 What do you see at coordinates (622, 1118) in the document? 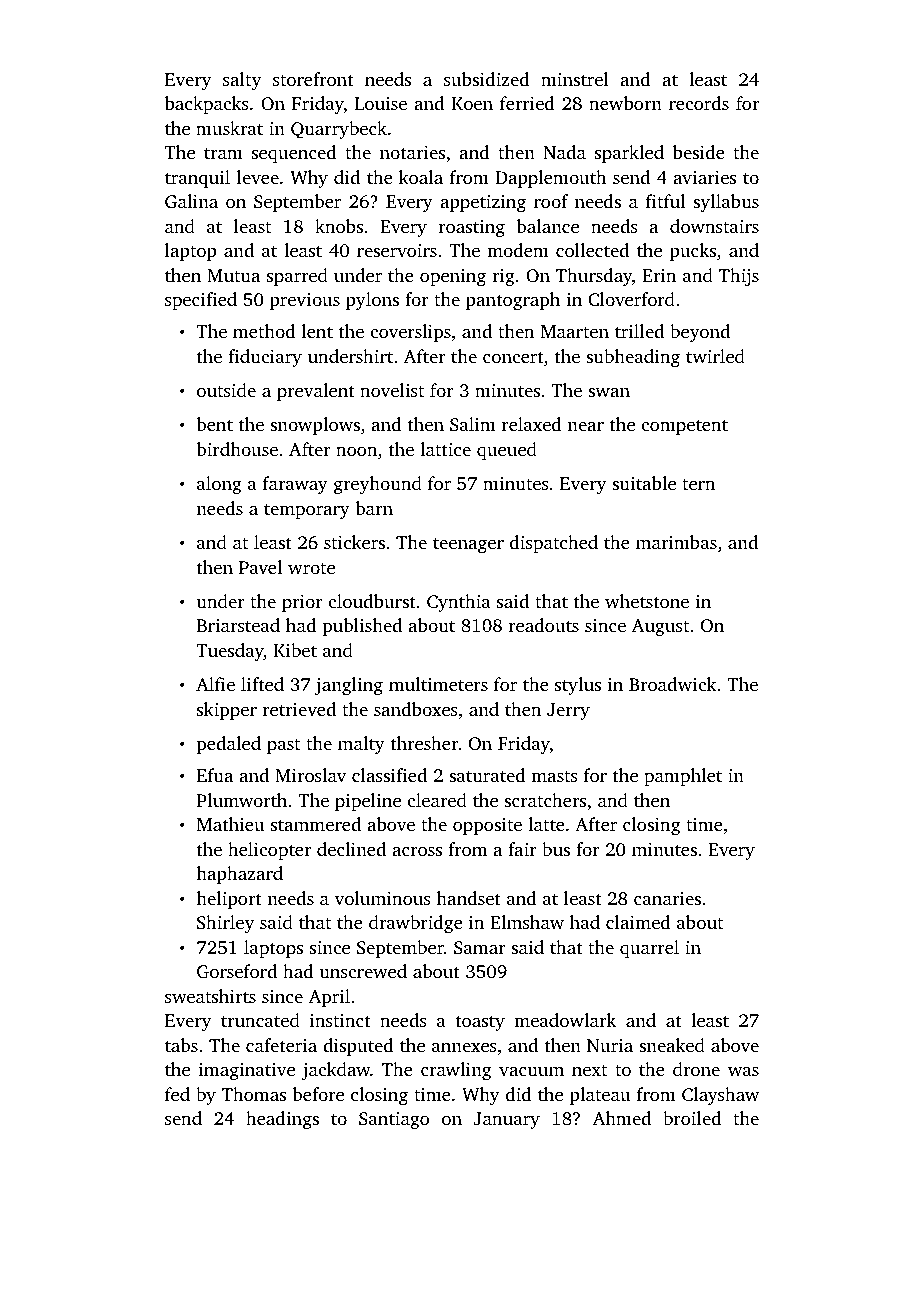
I see `Ahmed` at bounding box center [622, 1118].
